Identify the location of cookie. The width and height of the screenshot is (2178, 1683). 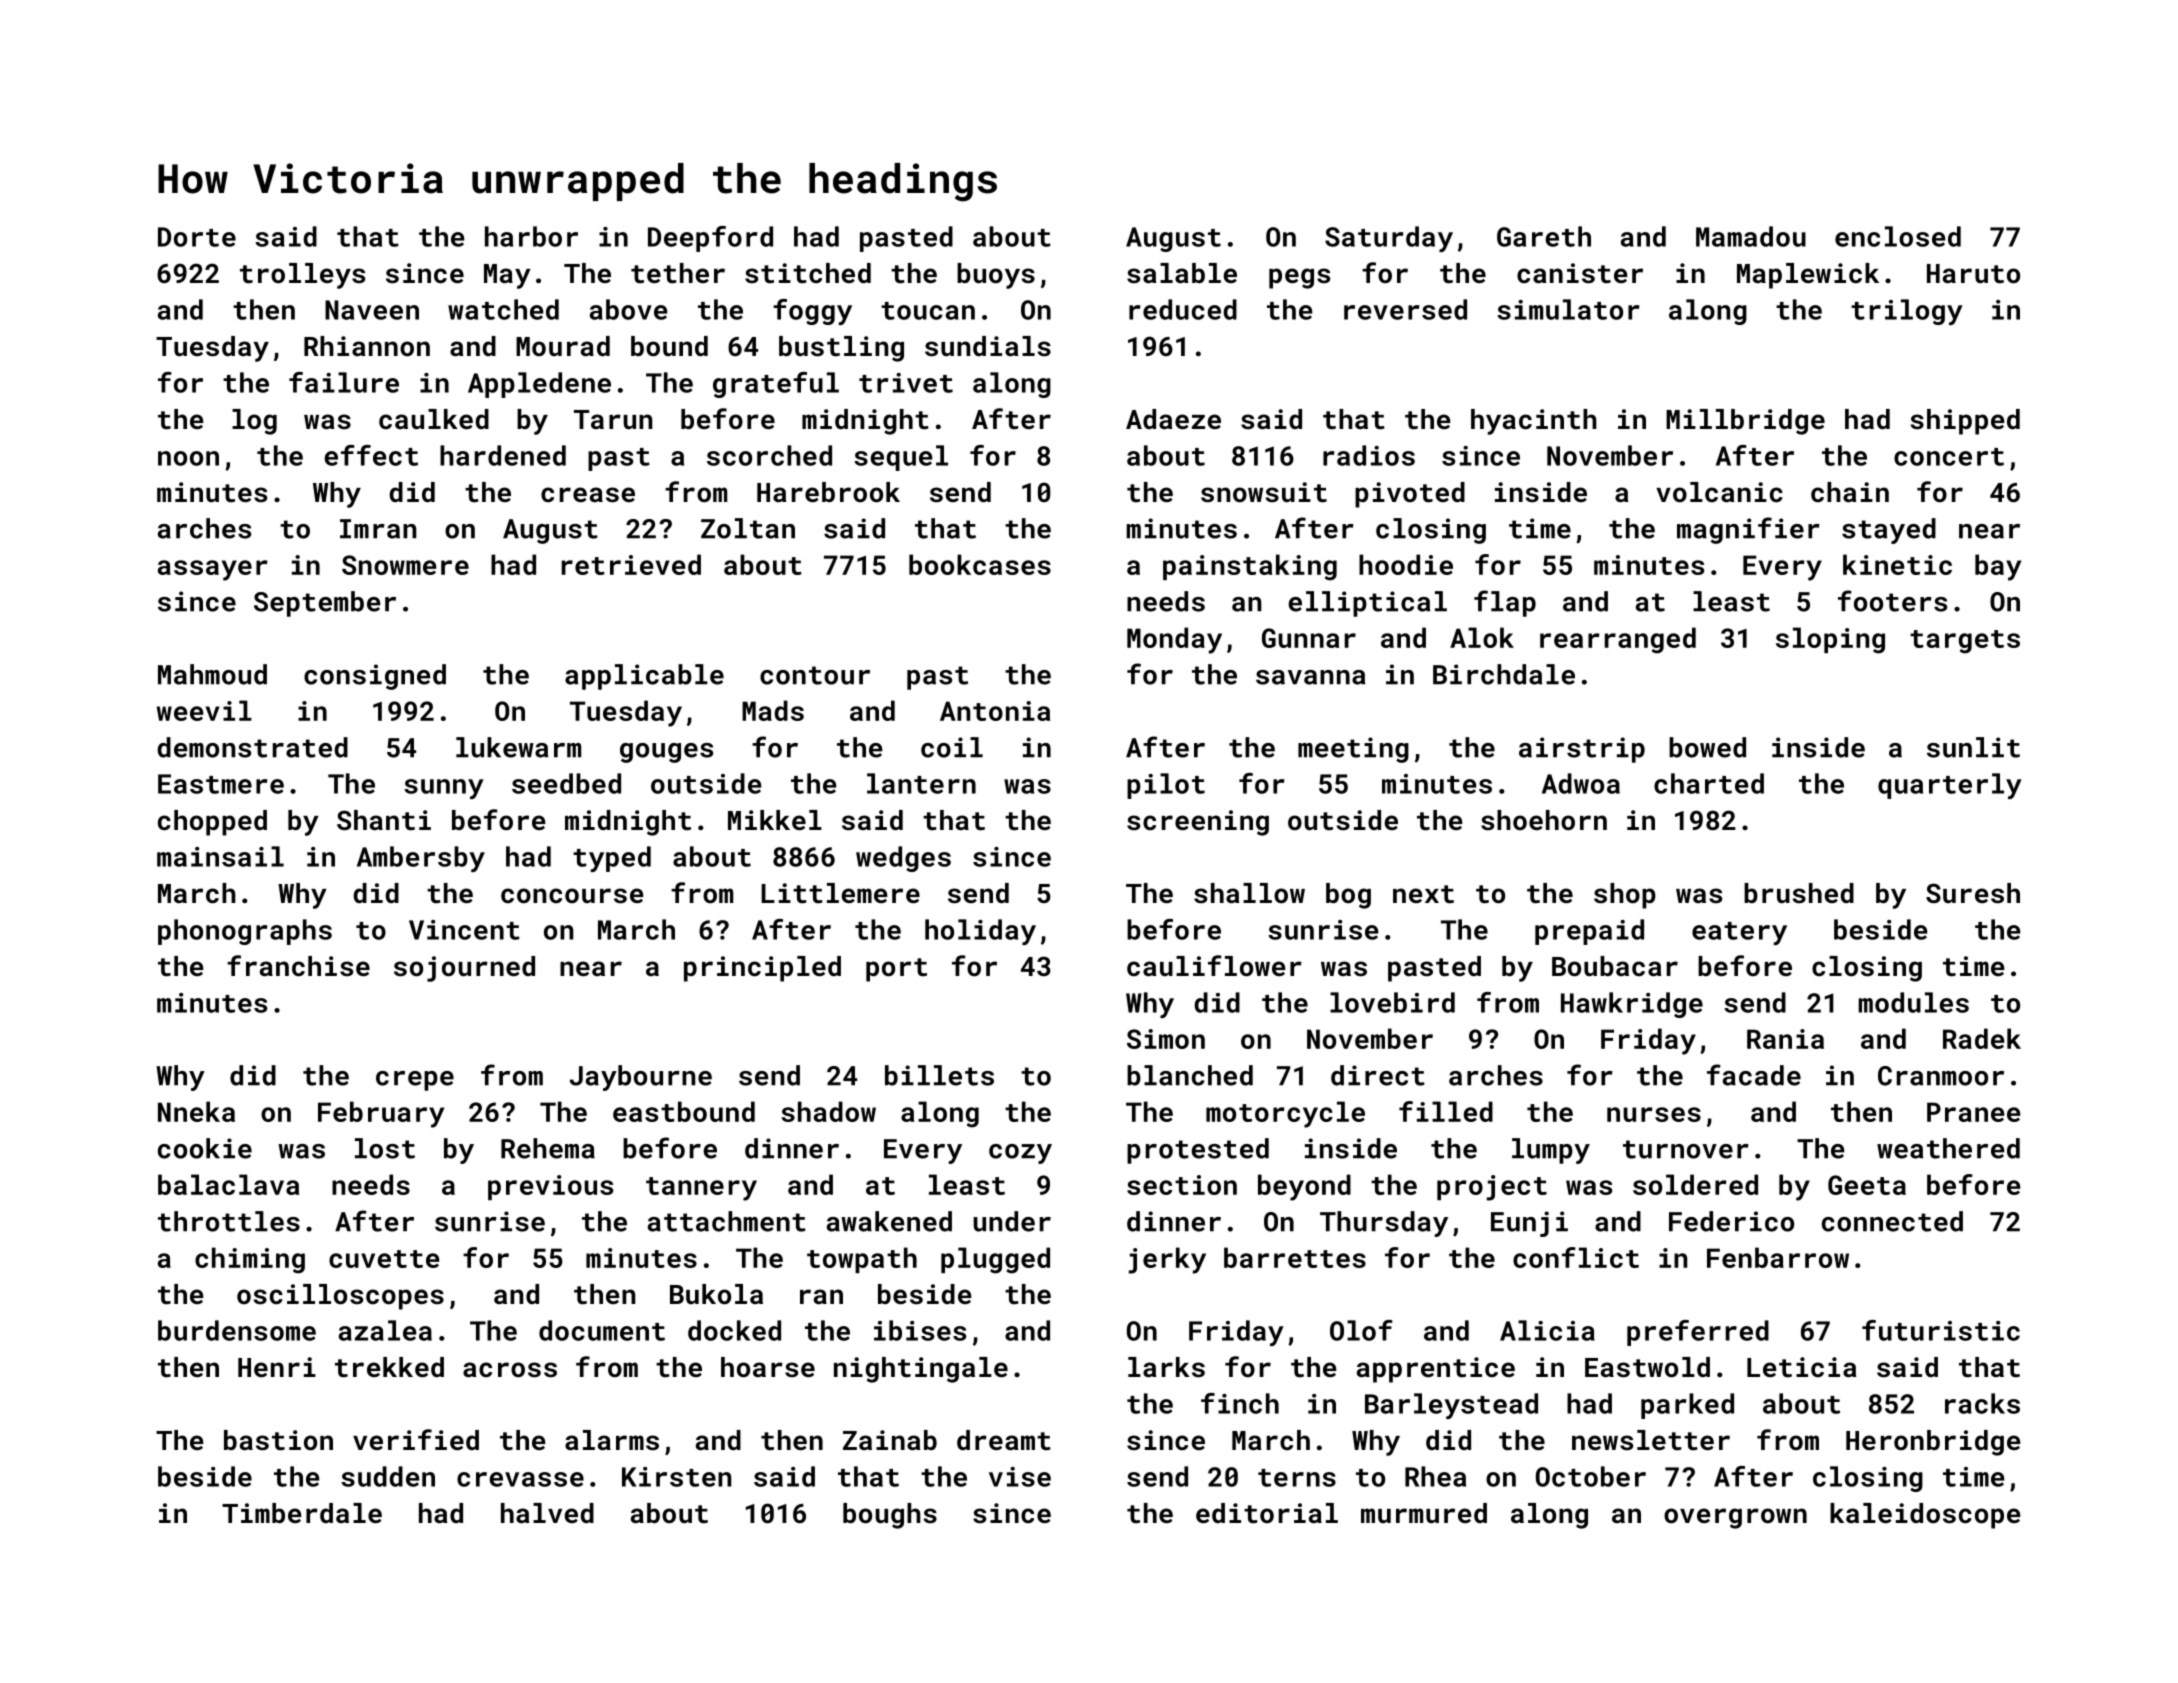
(205, 1148).
